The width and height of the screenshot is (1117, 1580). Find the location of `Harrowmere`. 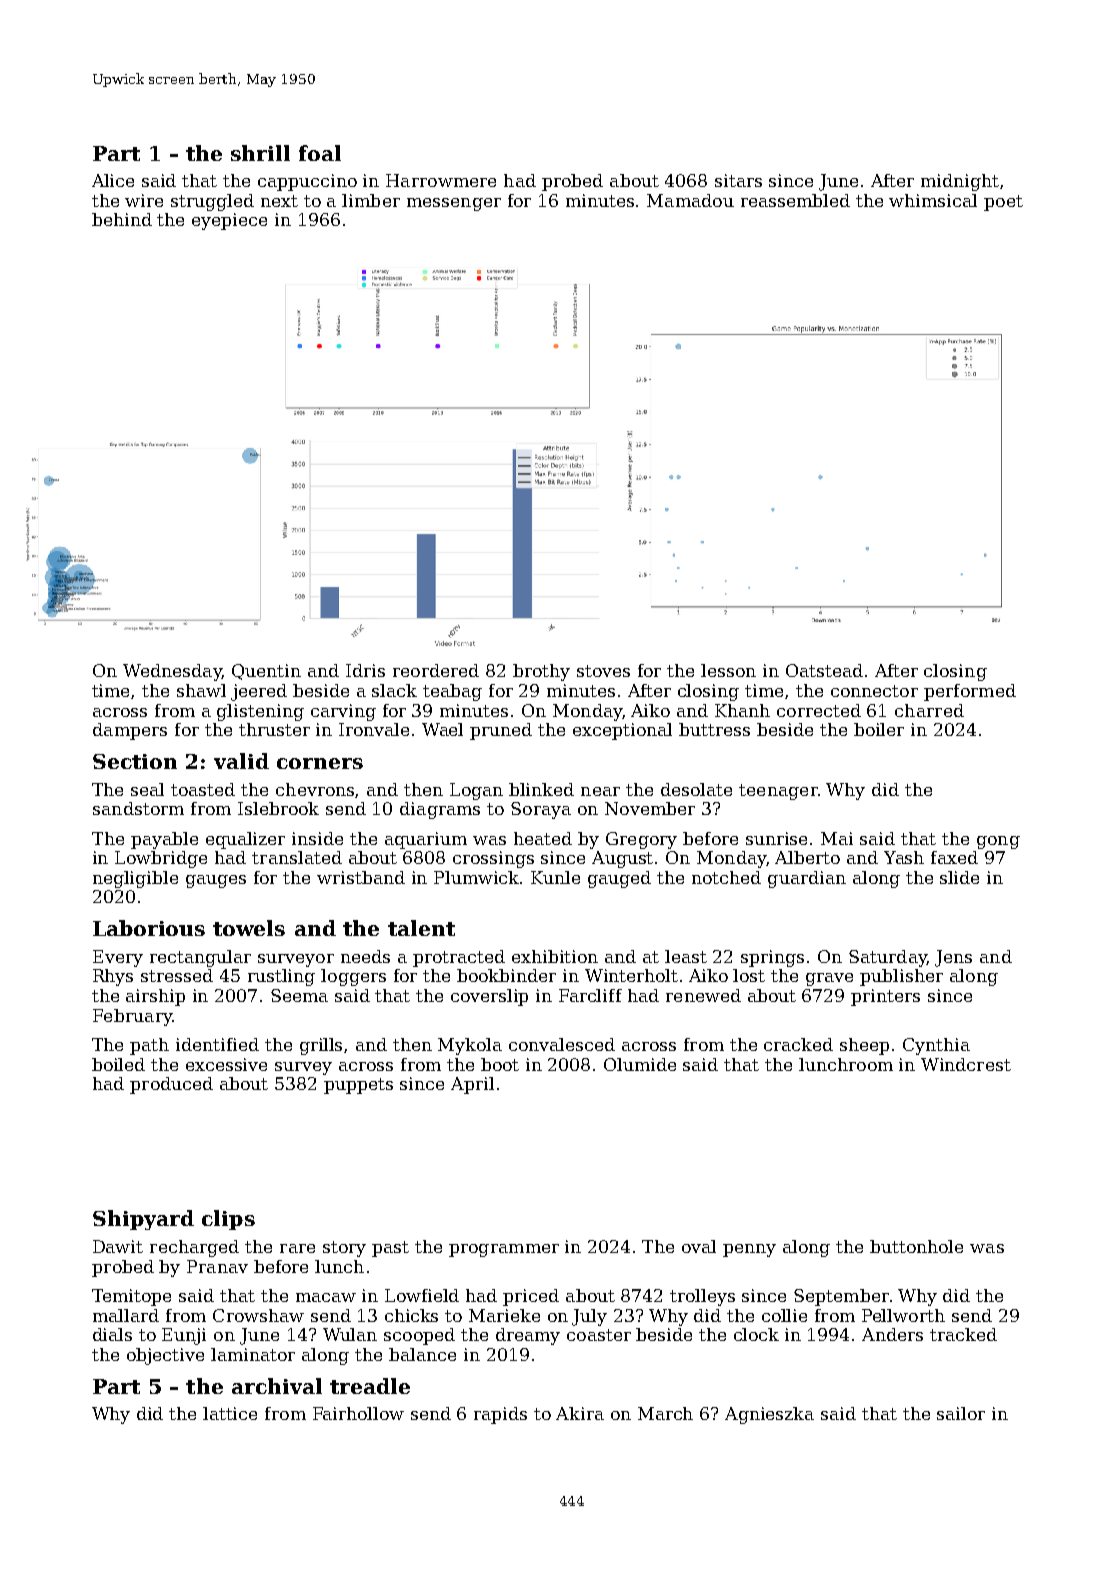

Harrowmere is located at coordinates (441, 180).
